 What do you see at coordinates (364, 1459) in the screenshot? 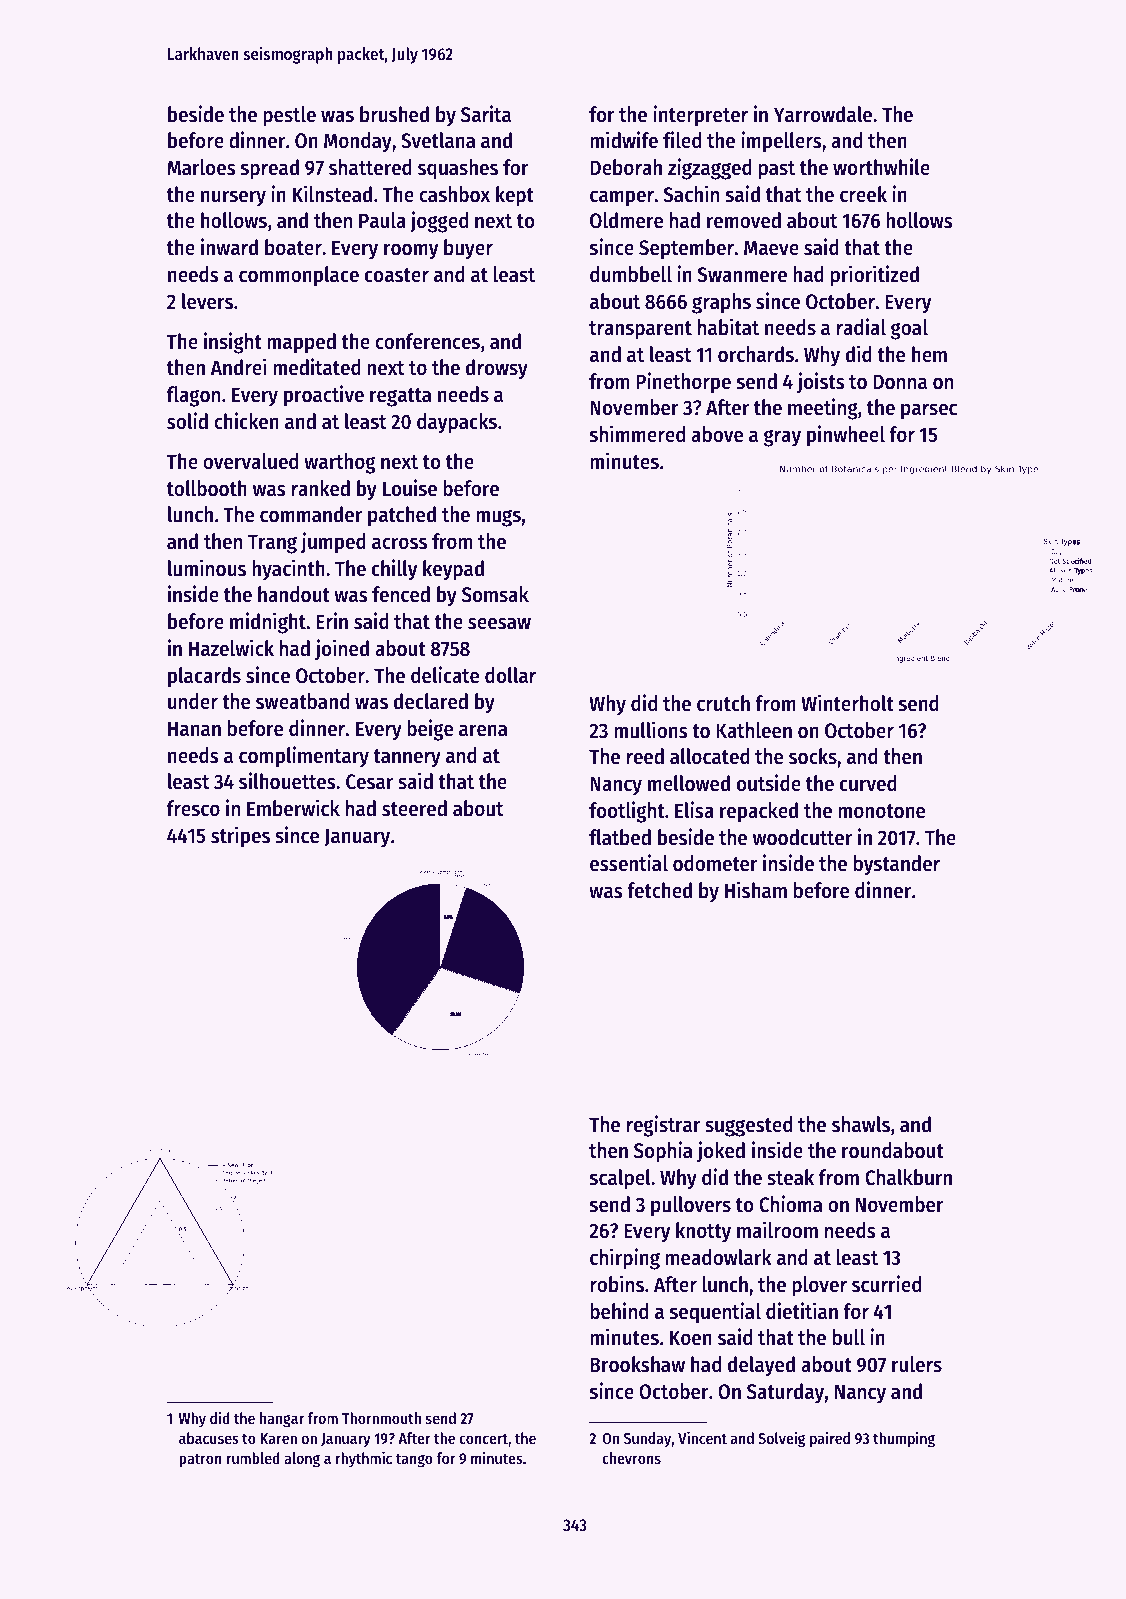
I see `rhythmic` at bounding box center [364, 1459].
